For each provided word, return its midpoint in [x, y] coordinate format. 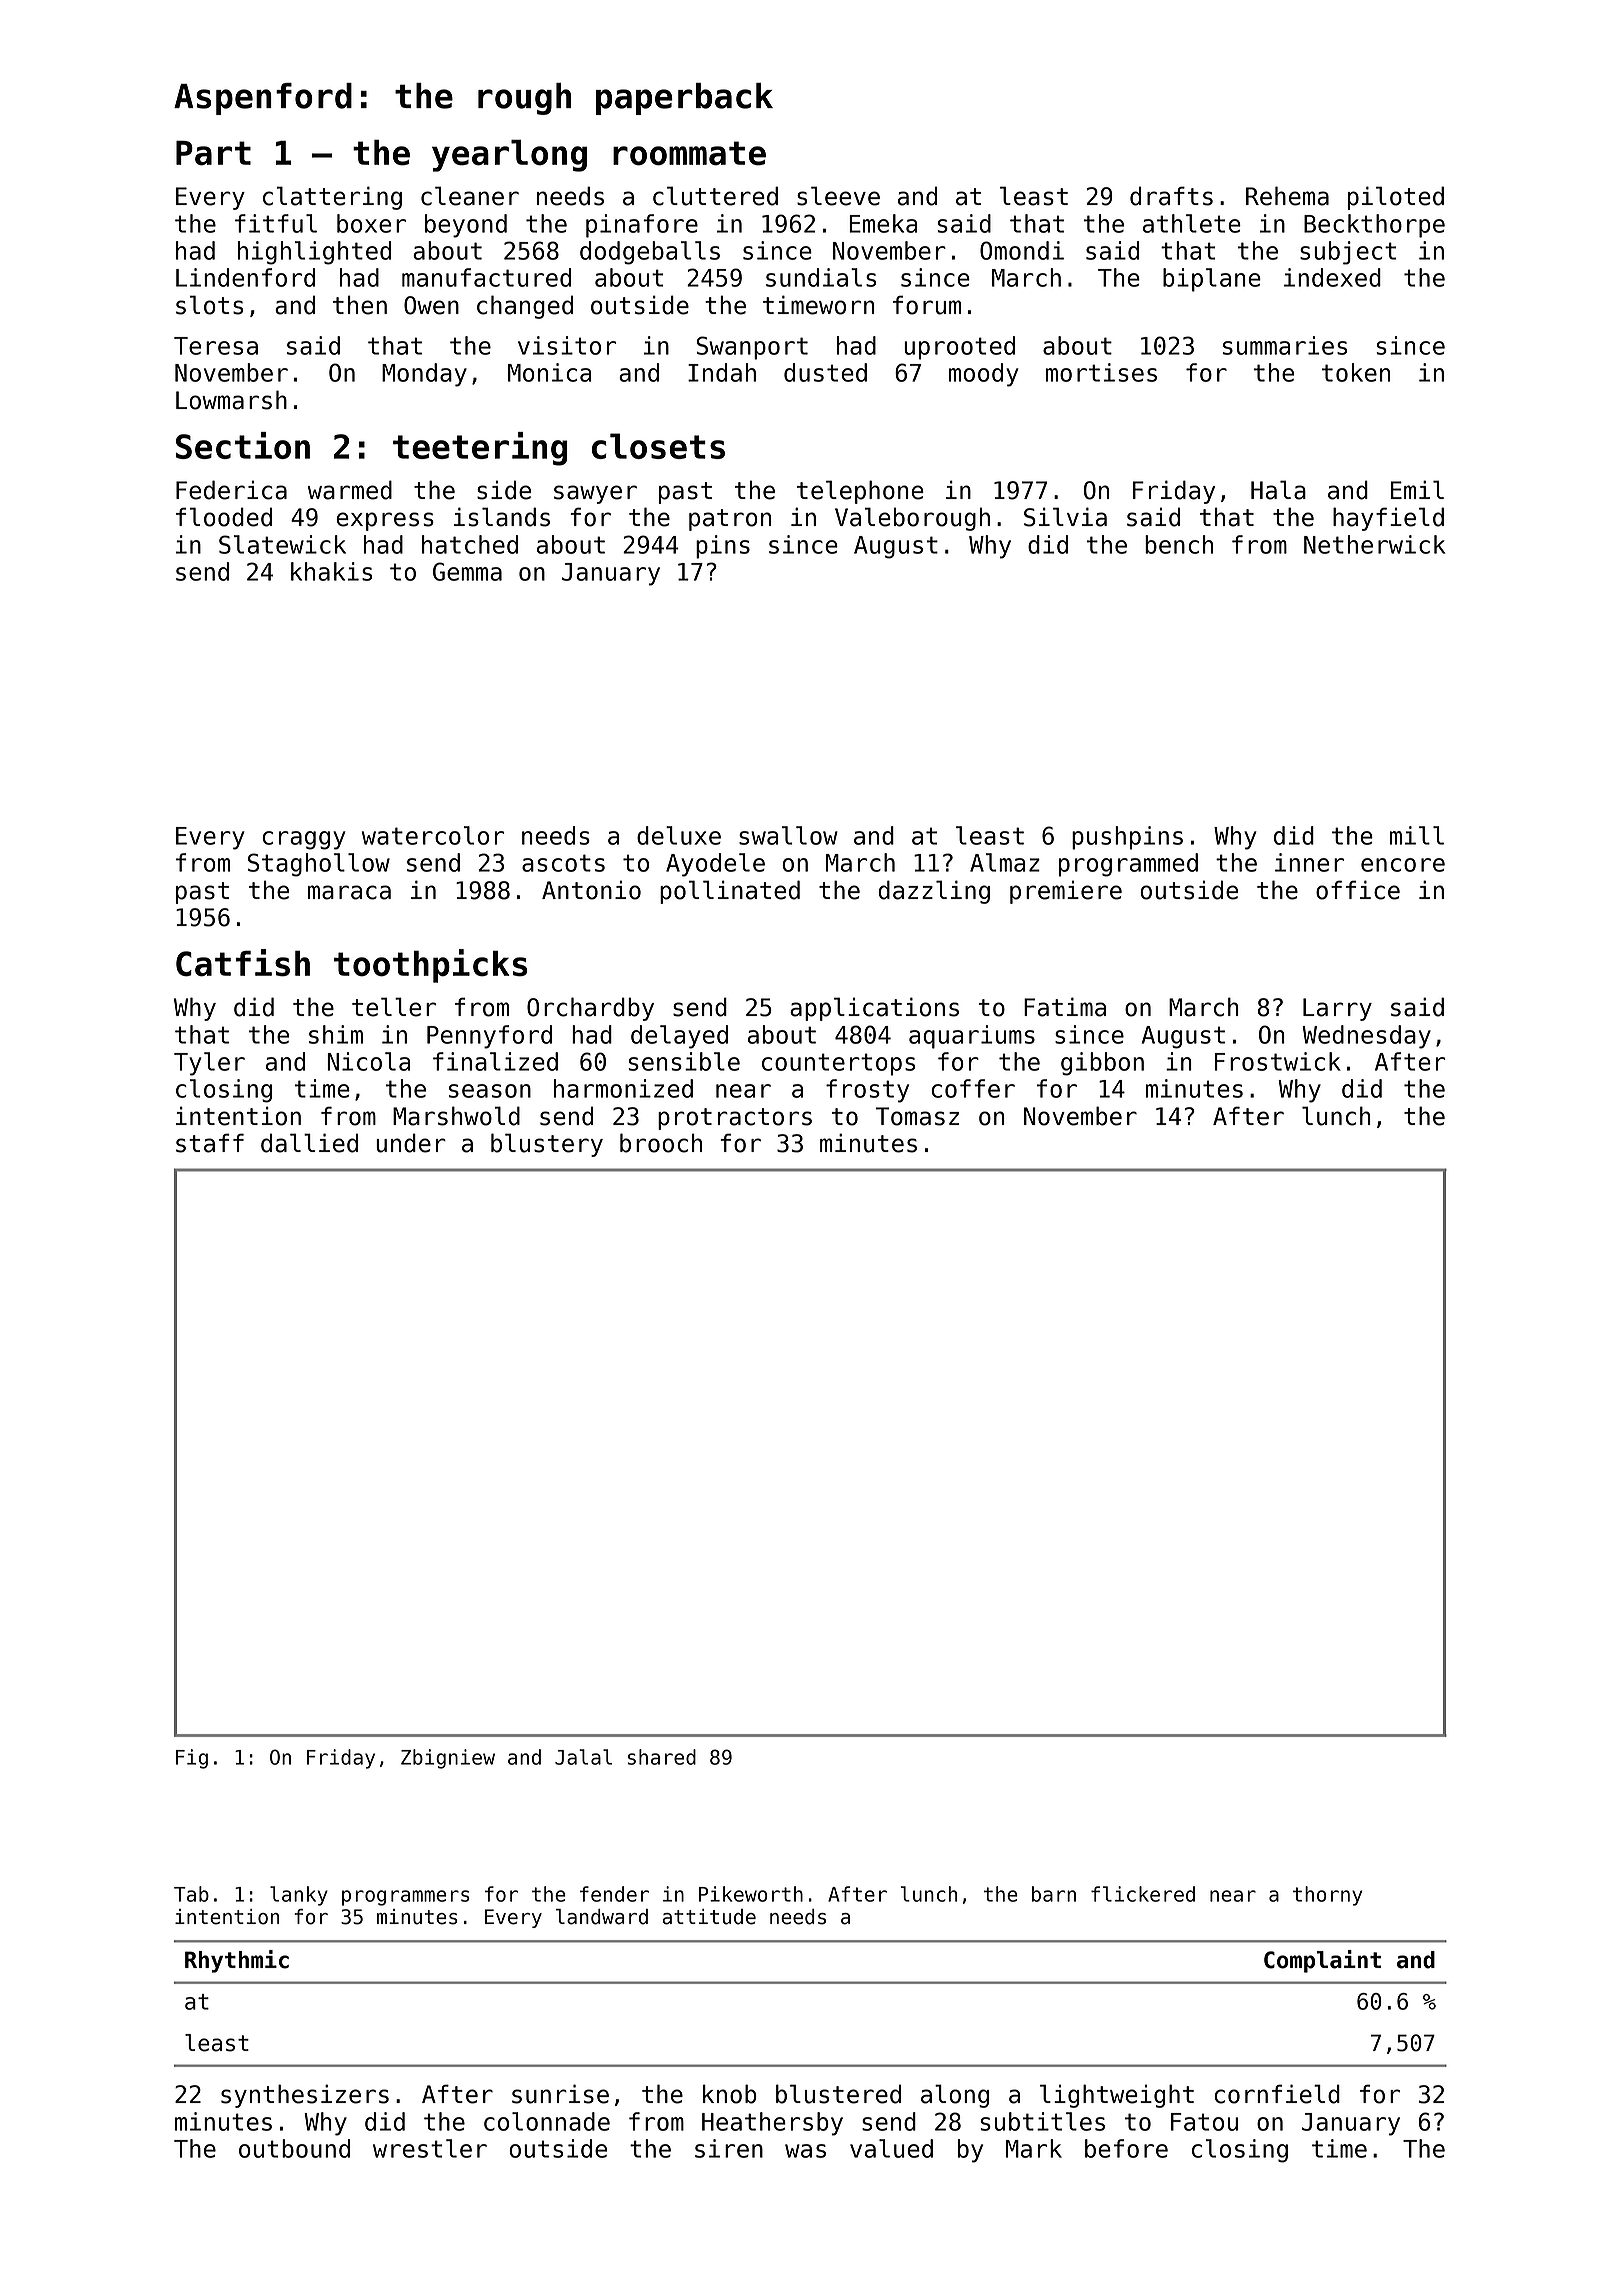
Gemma [467, 571]
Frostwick [1278, 1061]
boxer [371, 223]
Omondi [1022, 250]
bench [1179, 544]
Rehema [1287, 196]
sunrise [560, 2094]
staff [210, 1143]
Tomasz [917, 1116]
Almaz [1005, 862]
